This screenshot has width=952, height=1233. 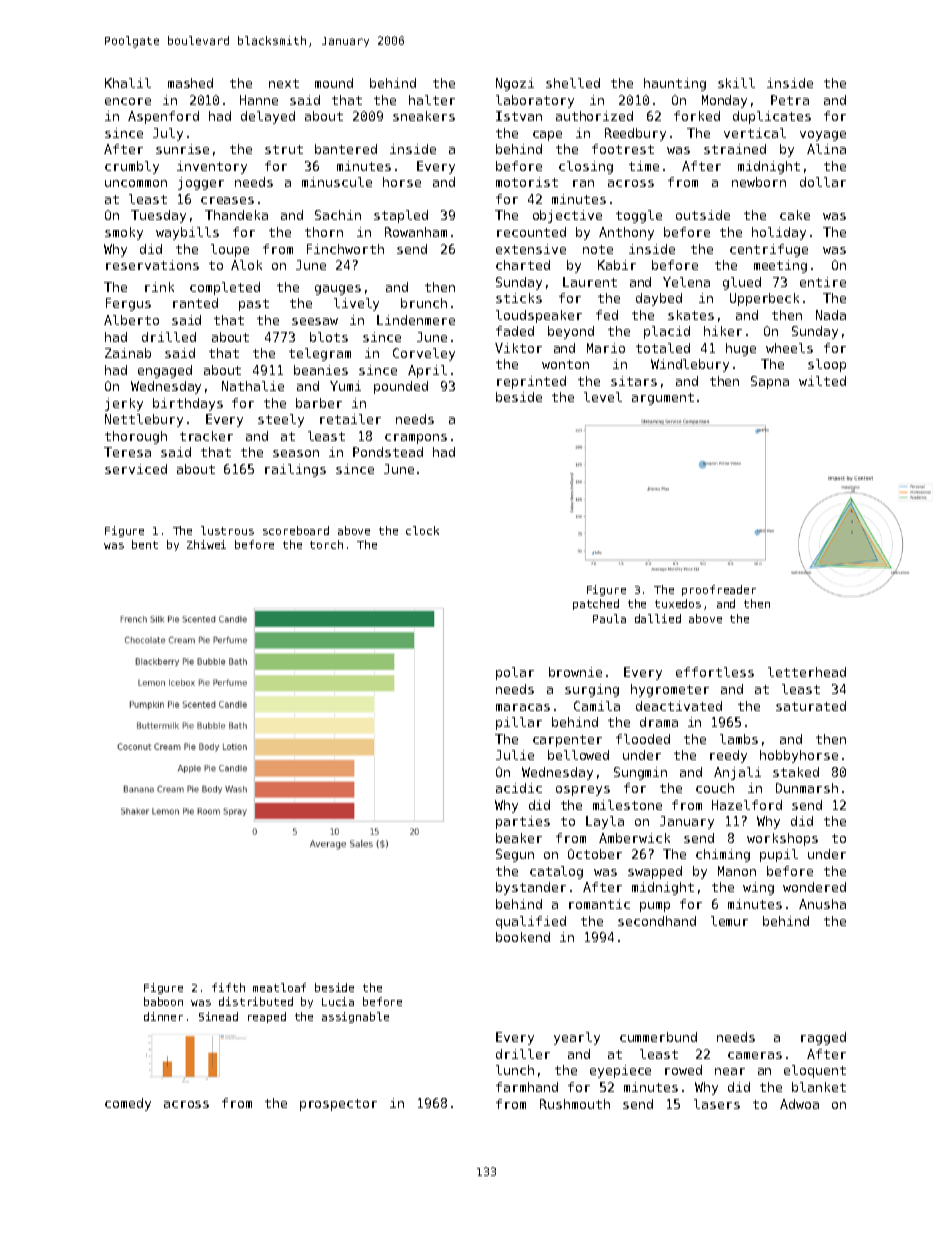 What do you see at coordinates (145, 544) in the screenshot?
I see `bent` at bounding box center [145, 544].
